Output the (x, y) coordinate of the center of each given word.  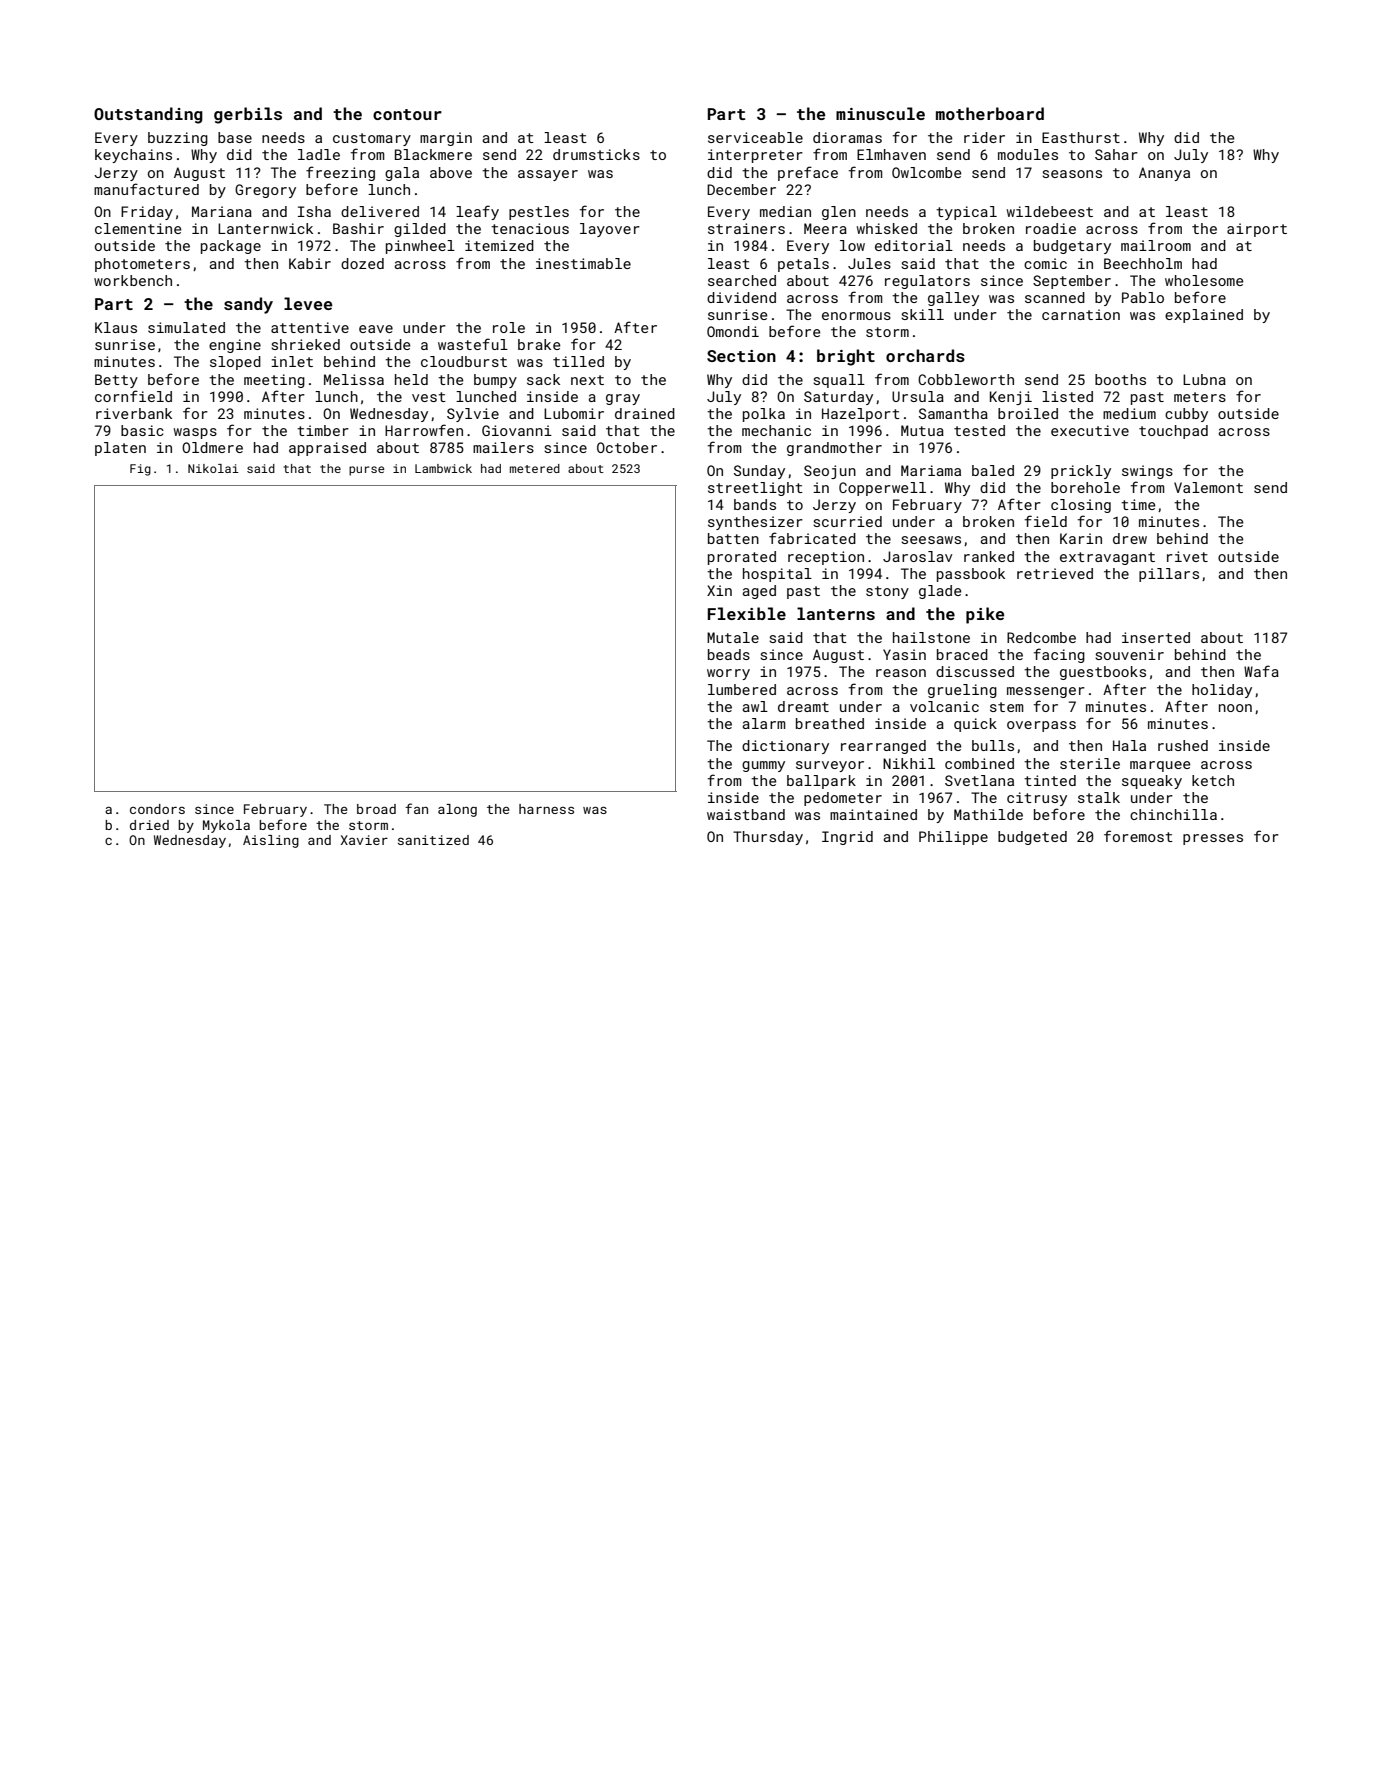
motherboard (990, 113)
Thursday (768, 838)
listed (1067, 396)
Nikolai (213, 468)
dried (149, 825)
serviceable (755, 137)
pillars (1169, 575)
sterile (1090, 763)
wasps (195, 433)
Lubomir (574, 413)
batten (733, 538)
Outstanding (148, 115)
